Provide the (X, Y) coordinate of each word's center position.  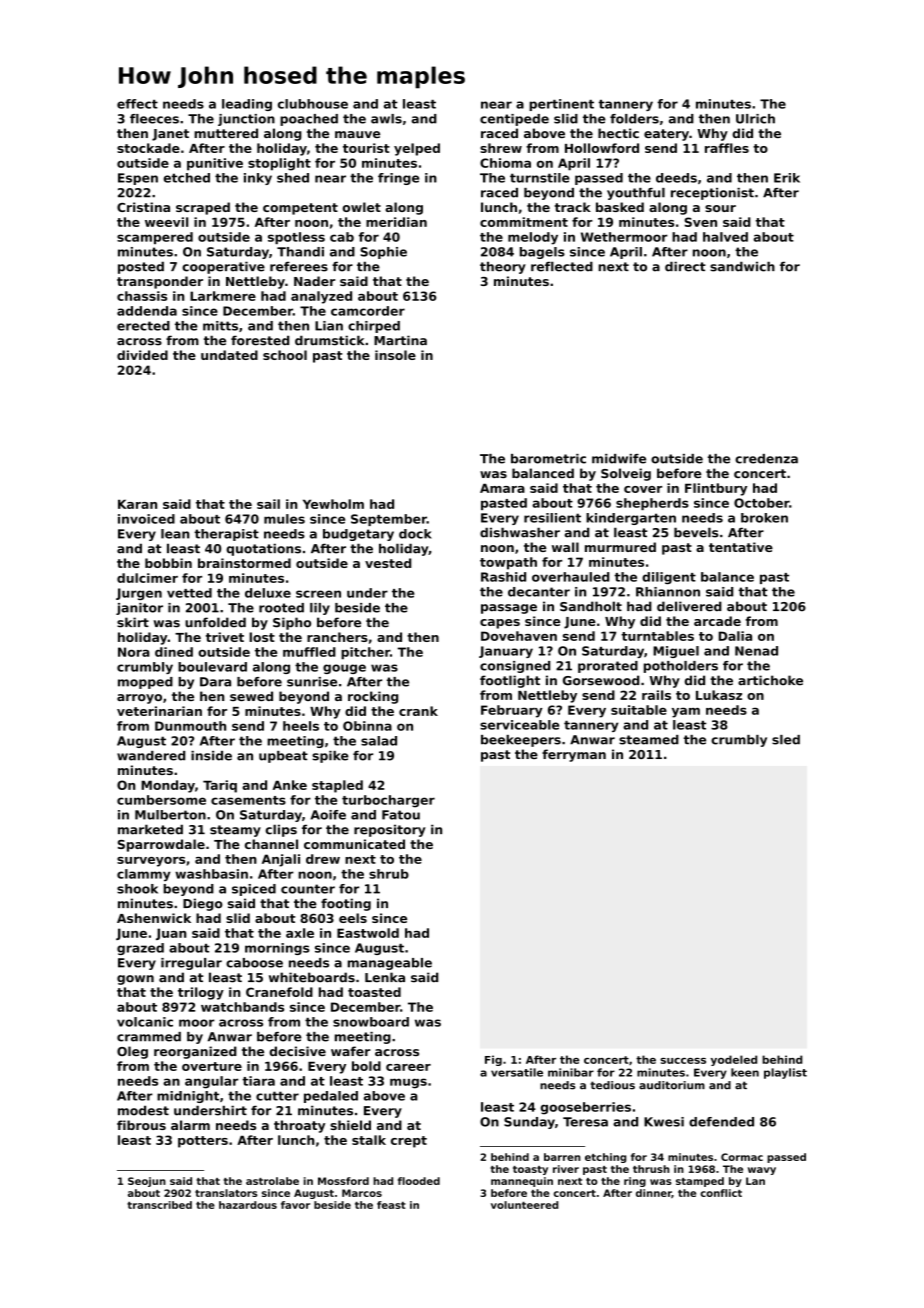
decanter (539, 592)
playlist (785, 1073)
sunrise (312, 682)
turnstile (540, 178)
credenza (766, 459)
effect (137, 104)
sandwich (742, 266)
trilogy (201, 993)
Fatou (401, 815)
